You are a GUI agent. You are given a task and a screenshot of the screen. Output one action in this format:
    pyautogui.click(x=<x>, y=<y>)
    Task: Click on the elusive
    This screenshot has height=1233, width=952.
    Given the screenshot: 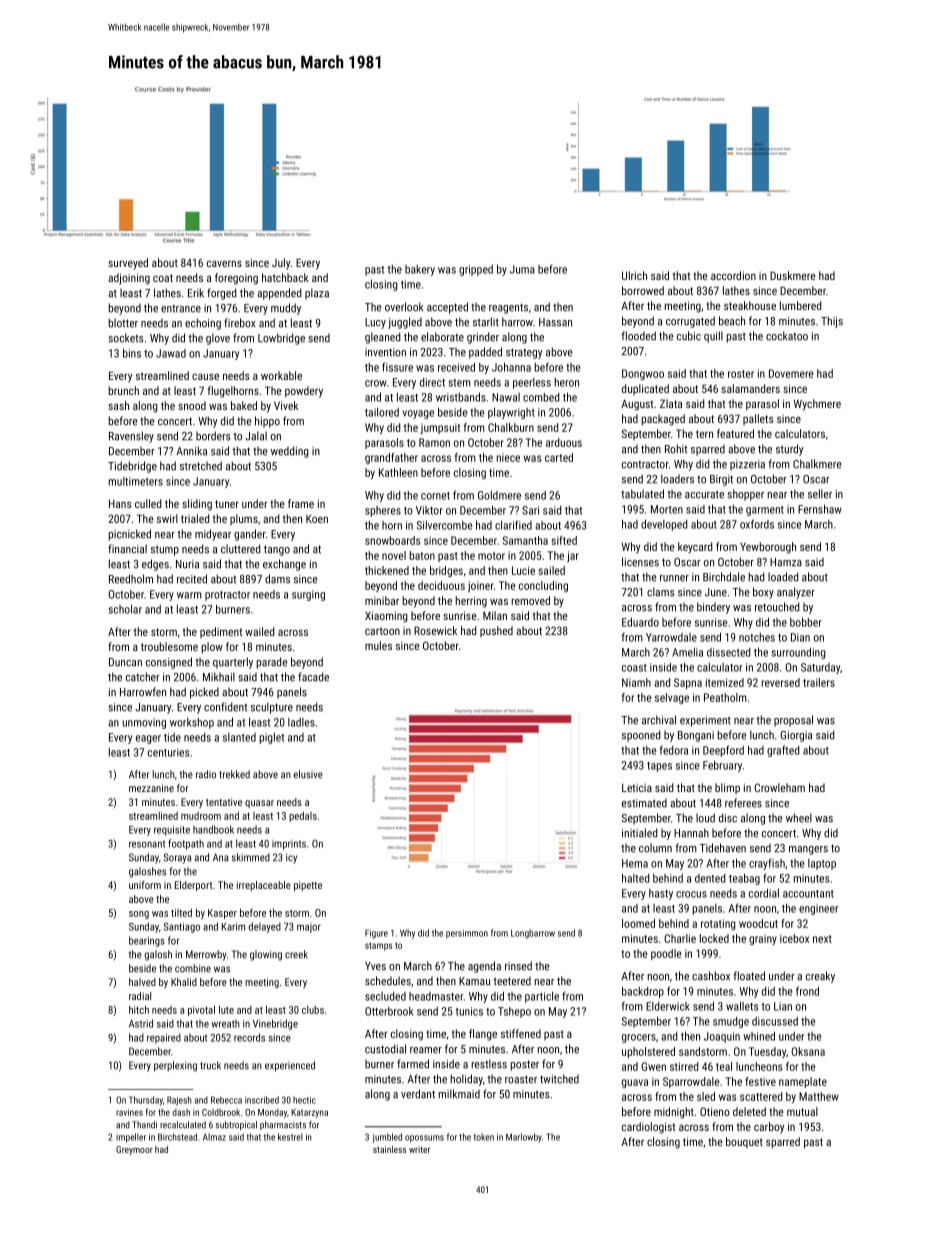 What is the action you would take?
    pyautogui.click(x=308, y=774)
